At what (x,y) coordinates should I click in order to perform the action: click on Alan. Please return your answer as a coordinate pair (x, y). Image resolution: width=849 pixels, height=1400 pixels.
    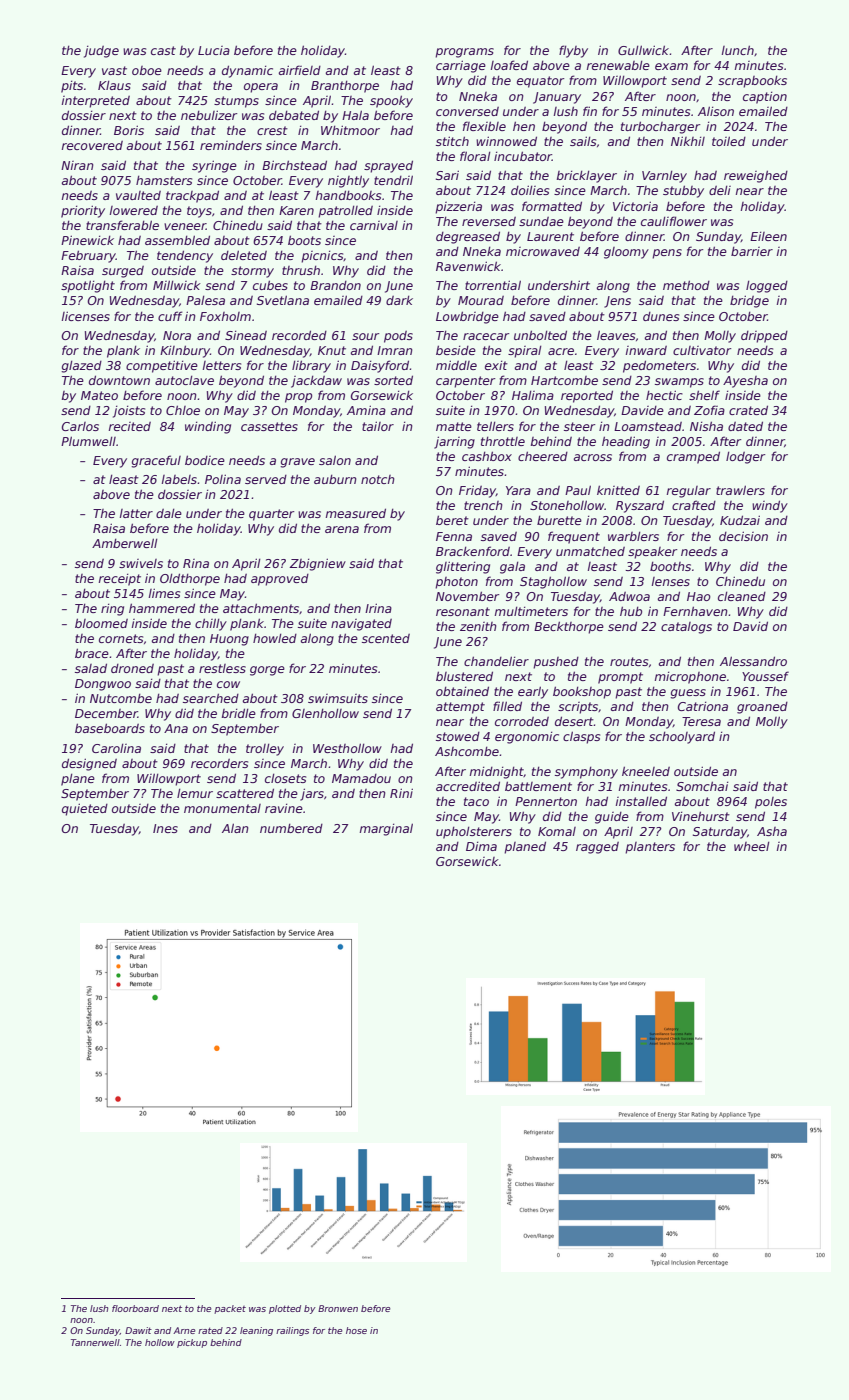
    Looking at the image, I should click on (235, 828).
